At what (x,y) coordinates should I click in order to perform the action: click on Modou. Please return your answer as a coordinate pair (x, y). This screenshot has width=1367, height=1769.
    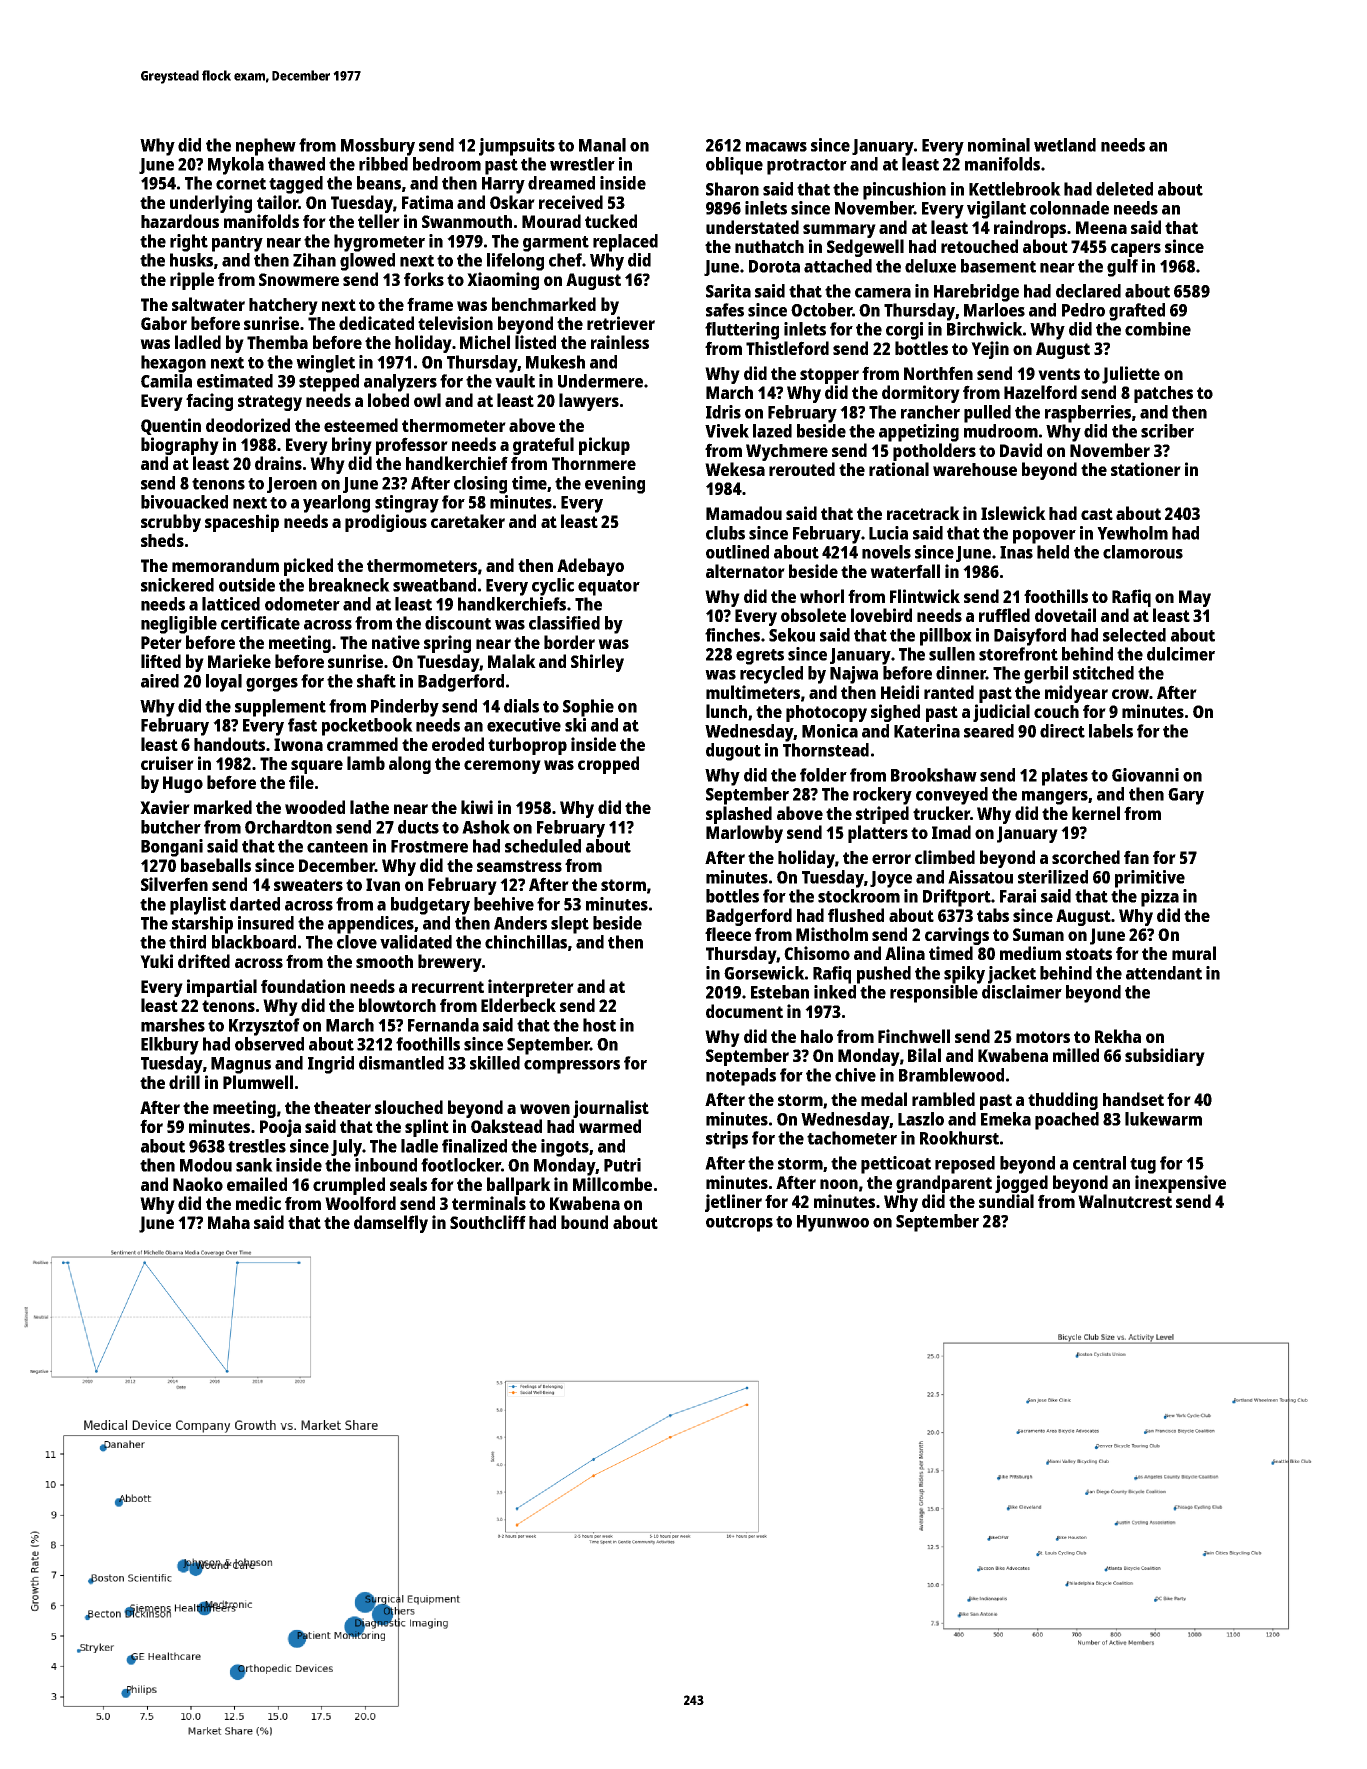
    Looking at the image, I should click on (206, 1165).
